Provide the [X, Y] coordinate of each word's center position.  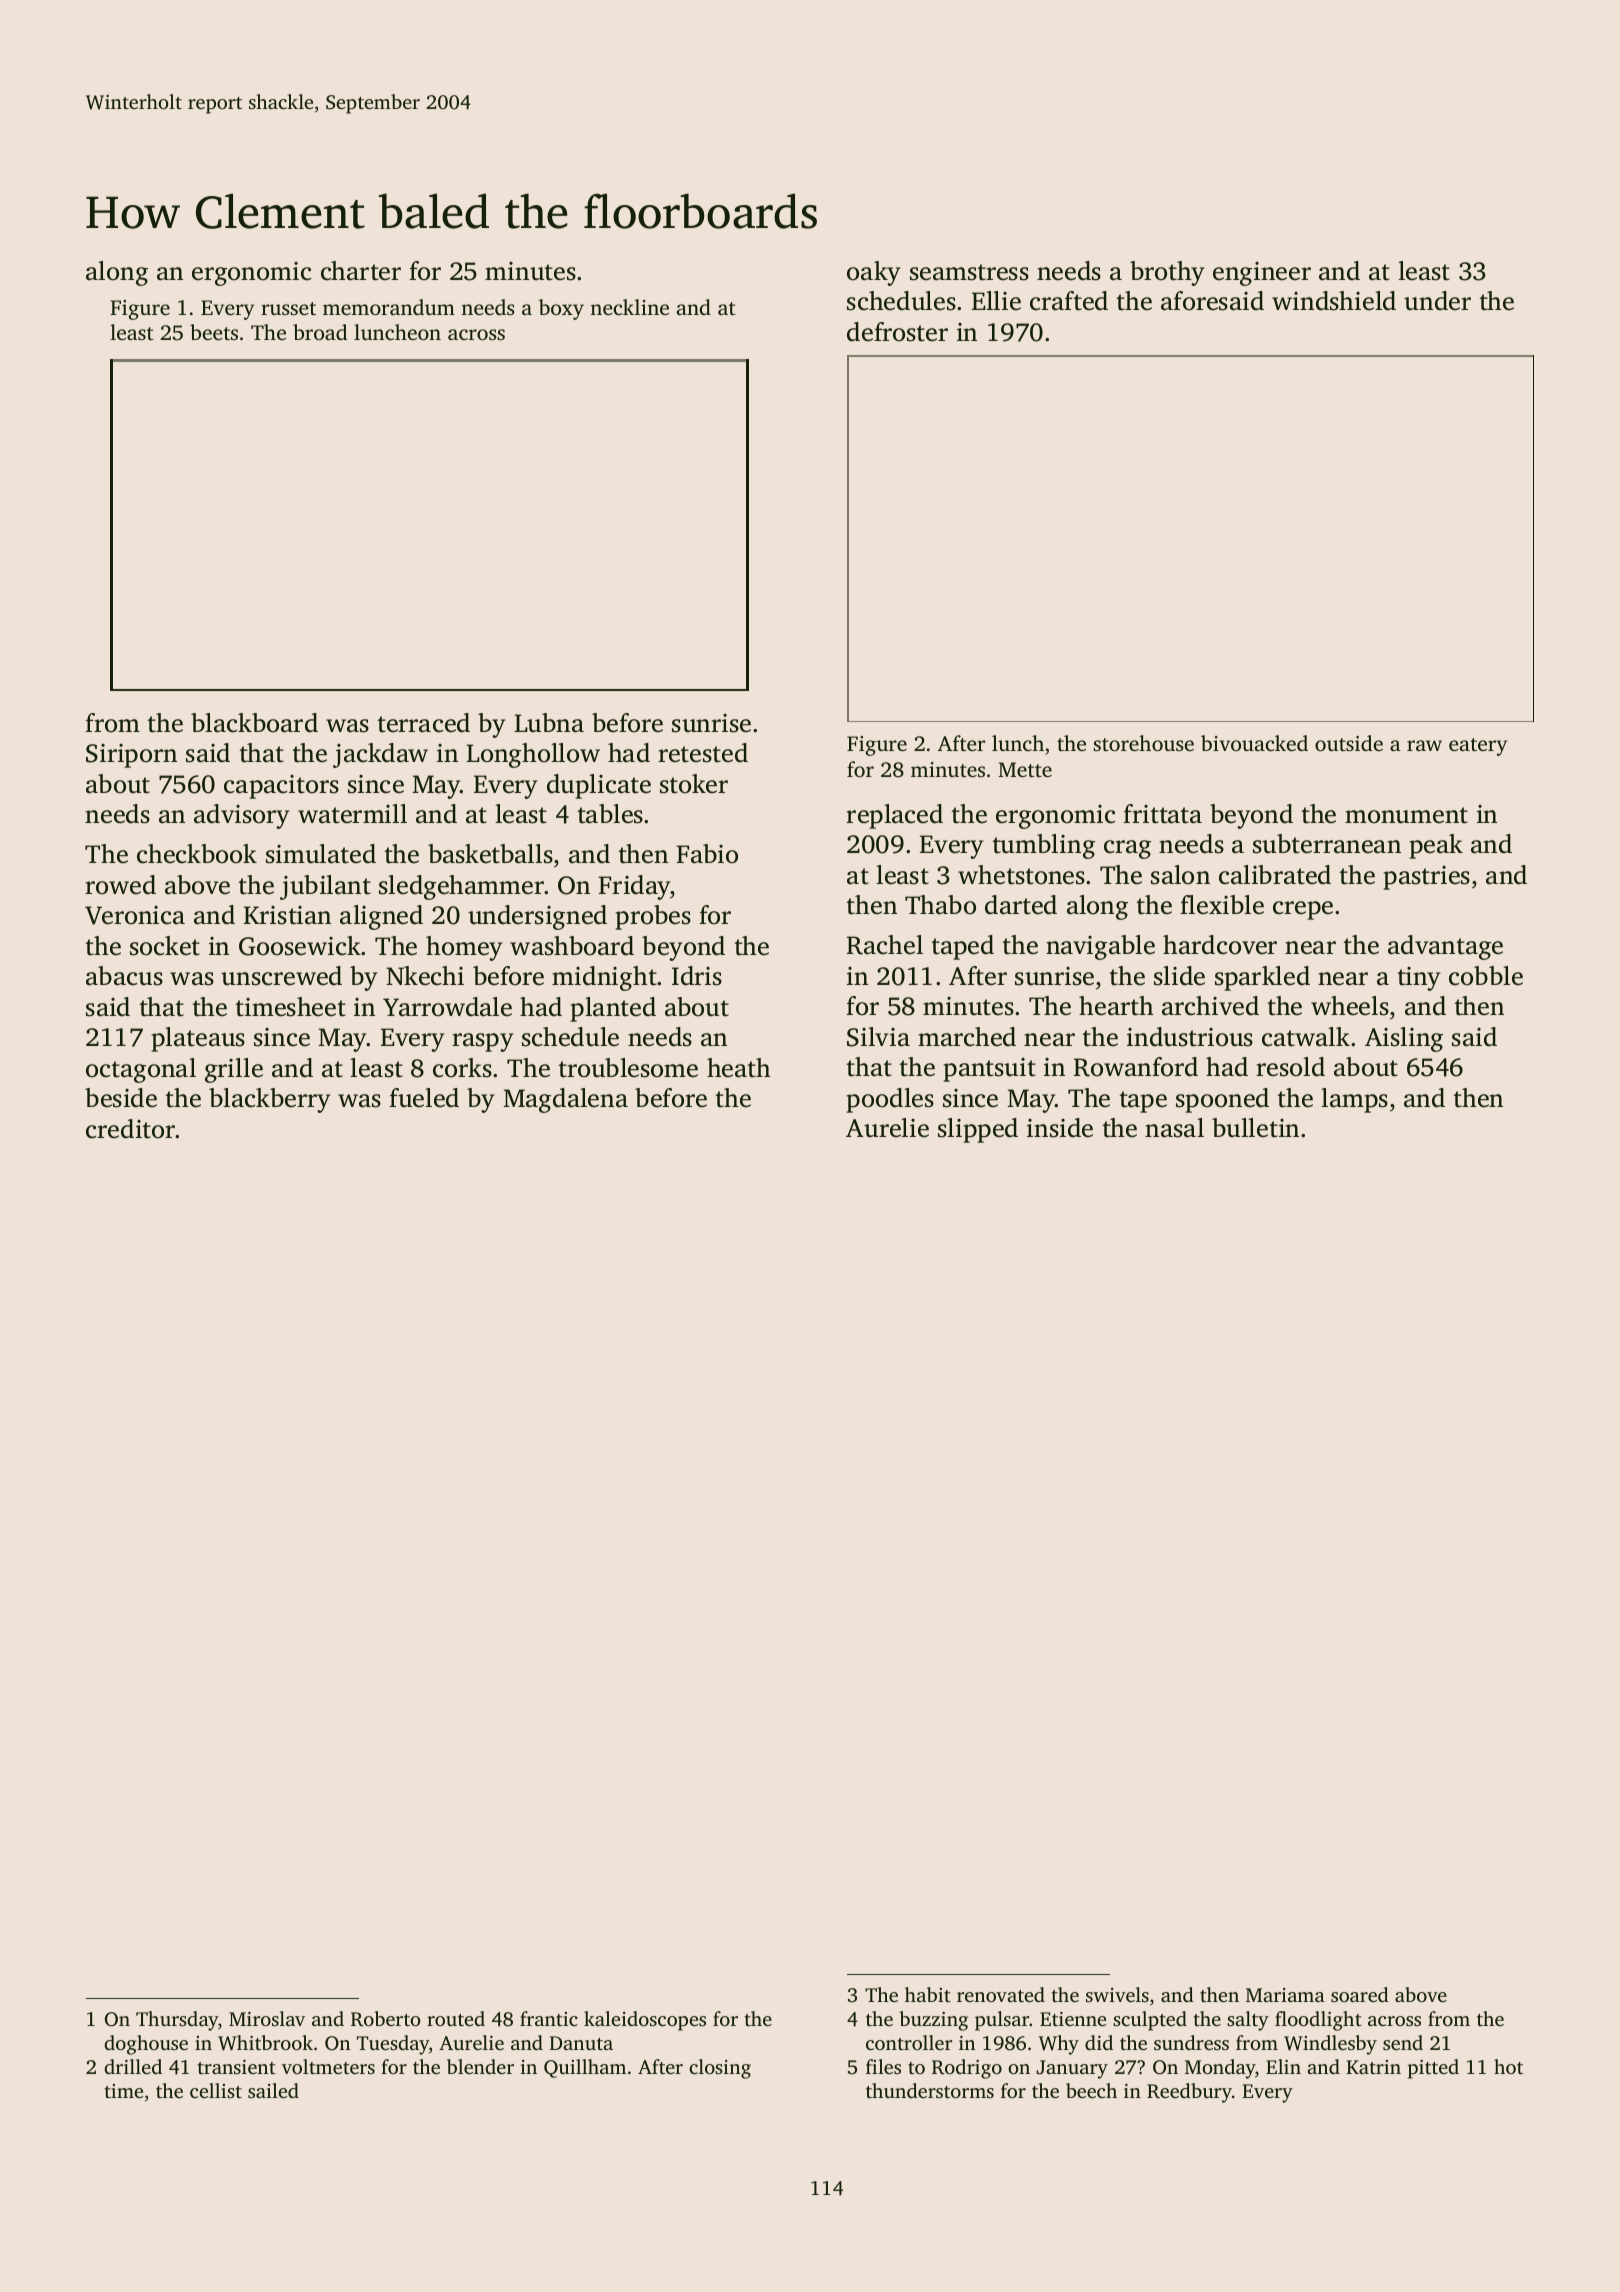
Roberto [385, 2019]
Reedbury [1189, 2093]
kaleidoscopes [645, 2021]
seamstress [969, 272]
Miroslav [267, 2018]
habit [928, 1994]
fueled [424, 1098]
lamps [1354, 1100]
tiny [1419, 979]
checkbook [197, 854]
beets [214, 332]
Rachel [885, 945]
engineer [1262, 274]
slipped [978, 1130]
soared [1360, 1994]
